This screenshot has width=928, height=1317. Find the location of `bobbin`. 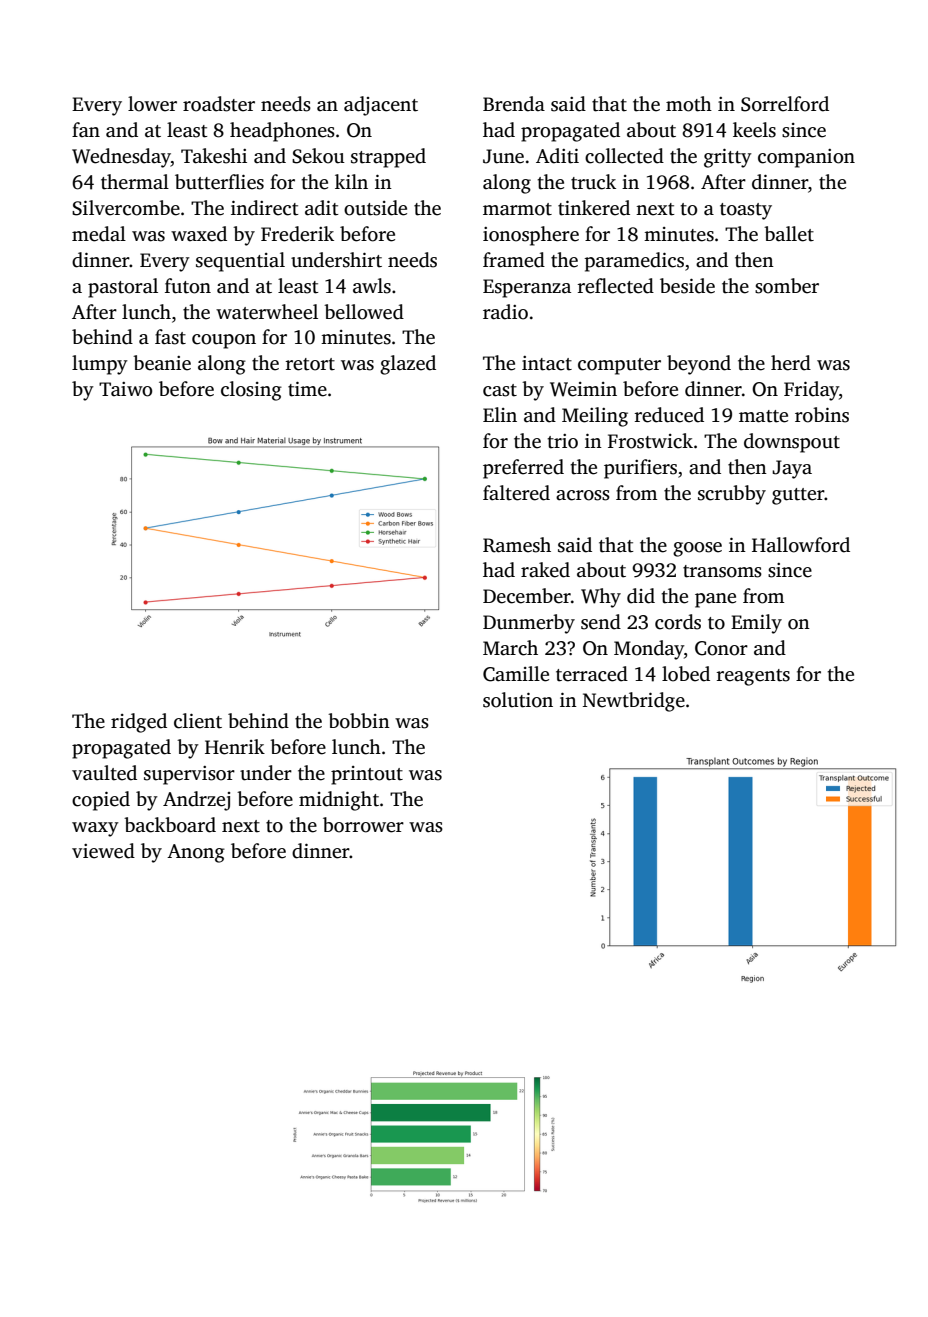

bobbin is located at coordinates (359, 721).
